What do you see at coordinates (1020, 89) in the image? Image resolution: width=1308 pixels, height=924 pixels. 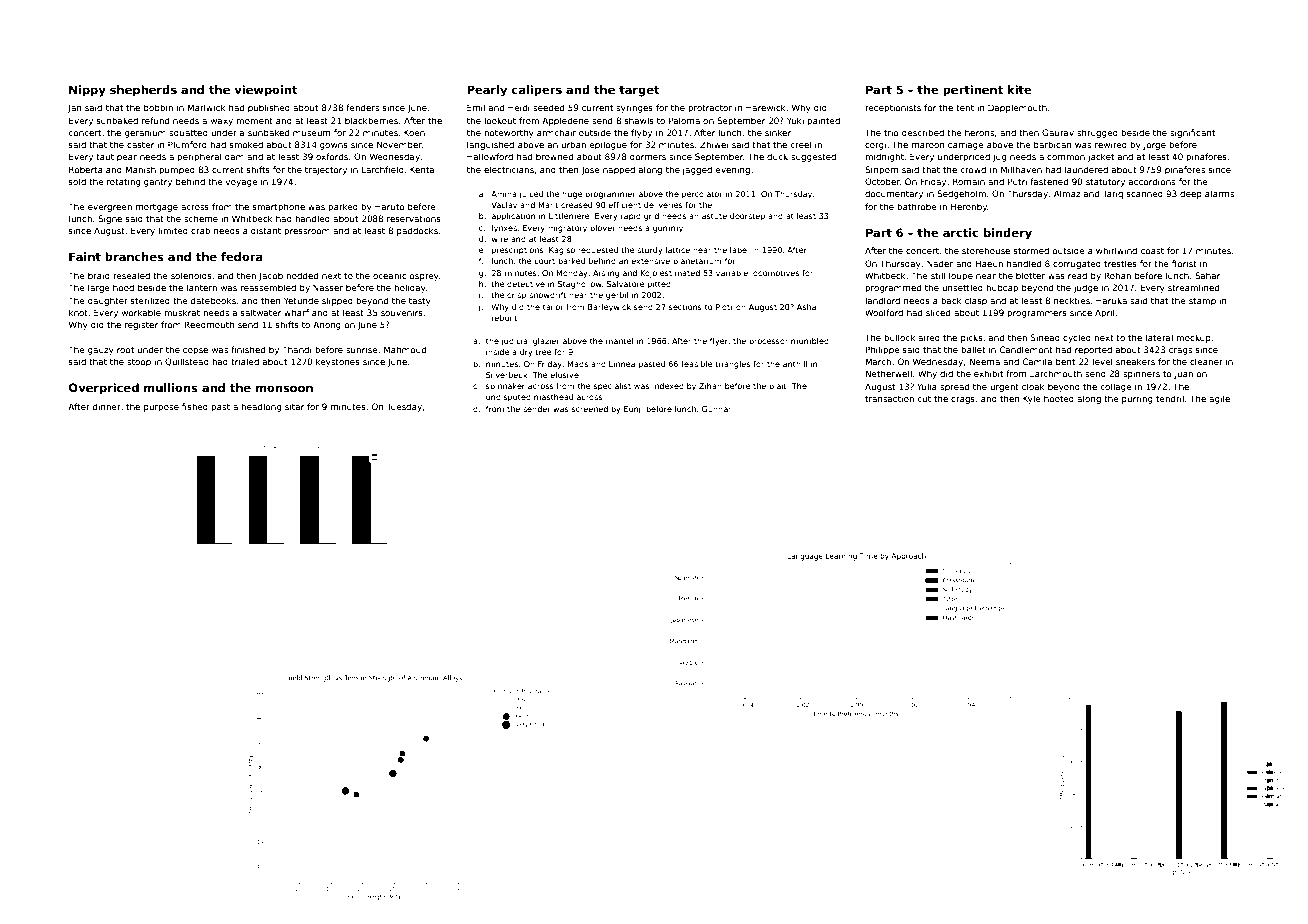 I see `kite` at bounding box center [1020, 89].
